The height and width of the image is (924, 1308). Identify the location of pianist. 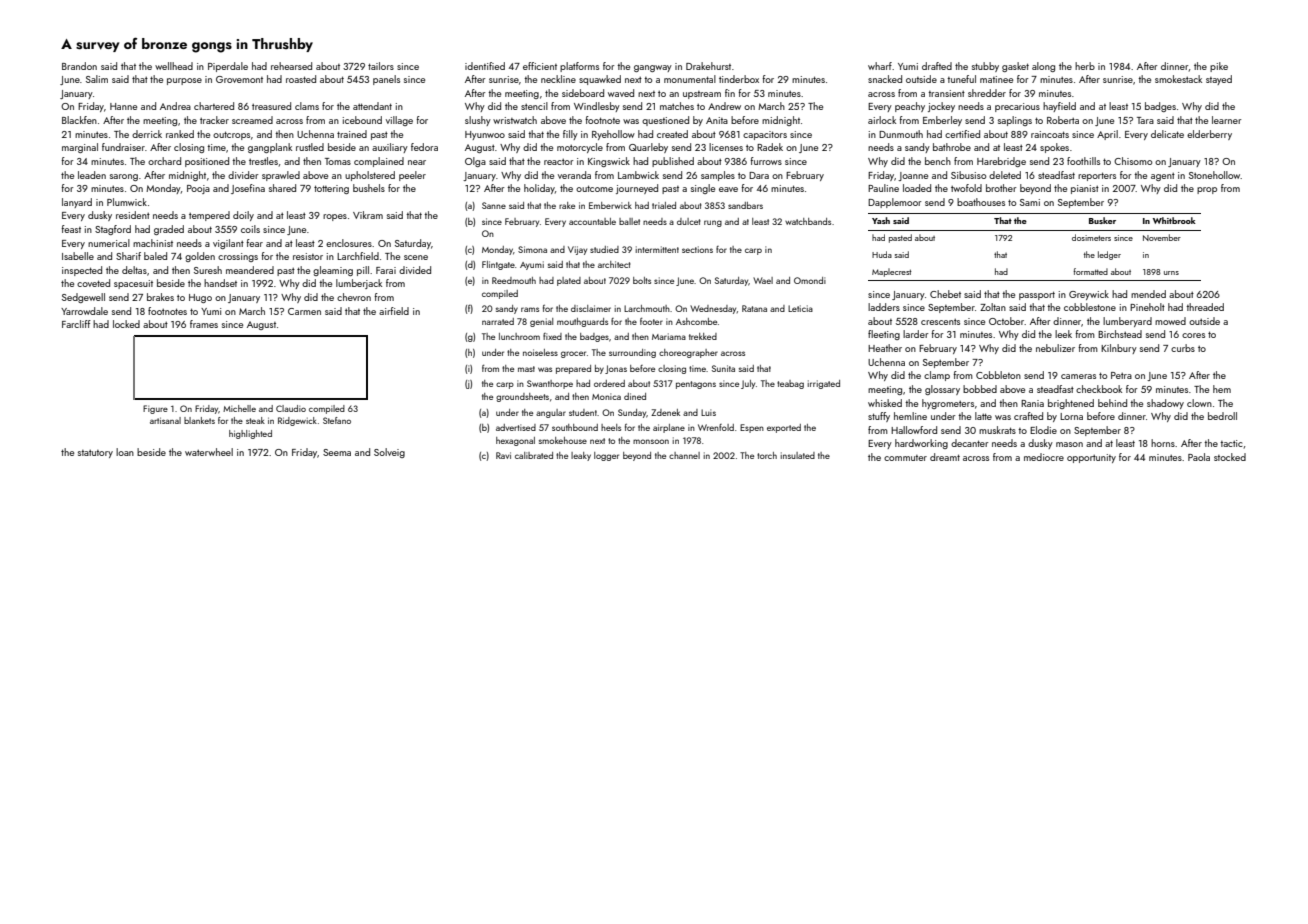
(1085, 189).
